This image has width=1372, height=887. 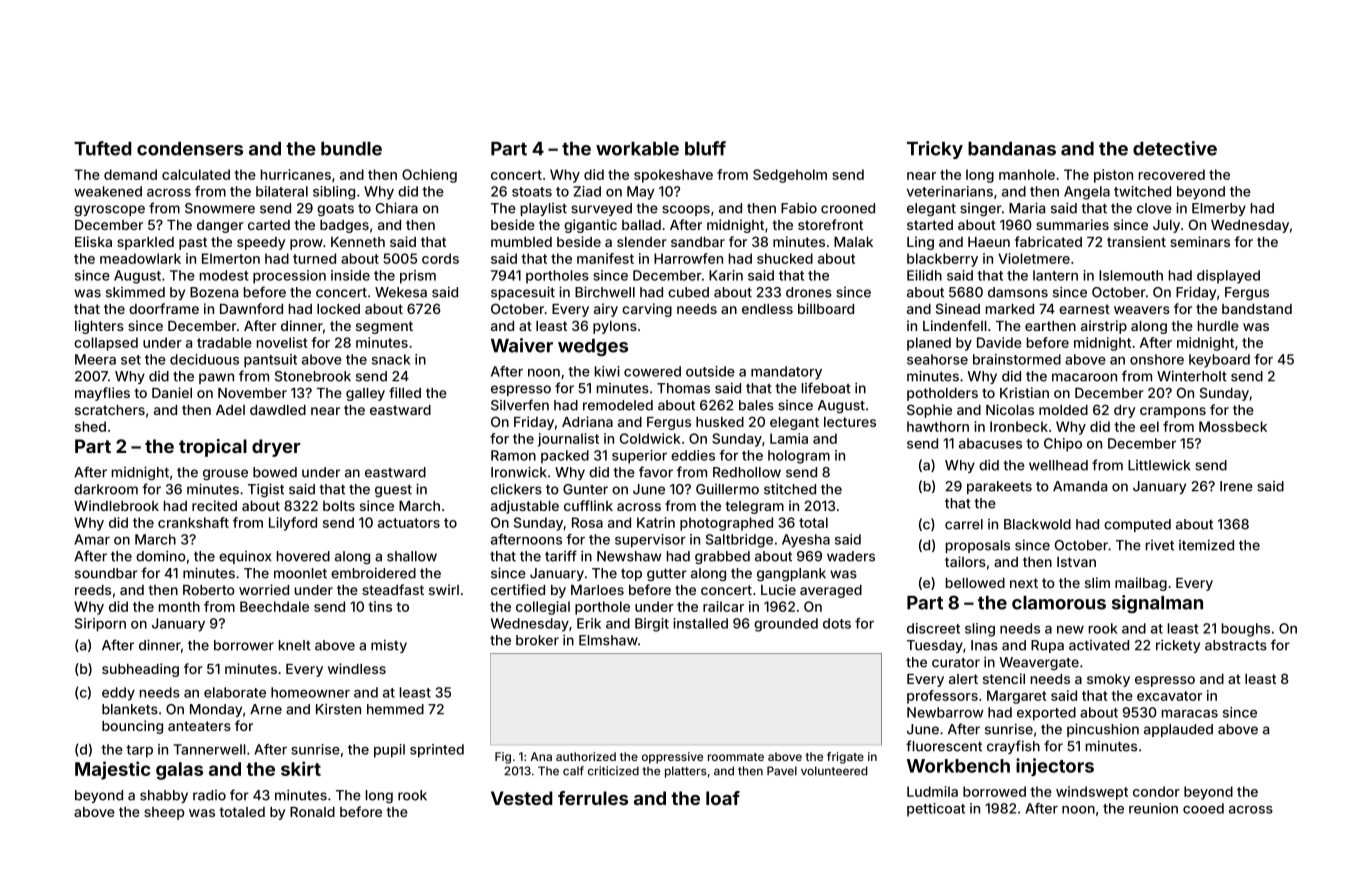 I want to click on Birgit, so click(x=652, y=625).
